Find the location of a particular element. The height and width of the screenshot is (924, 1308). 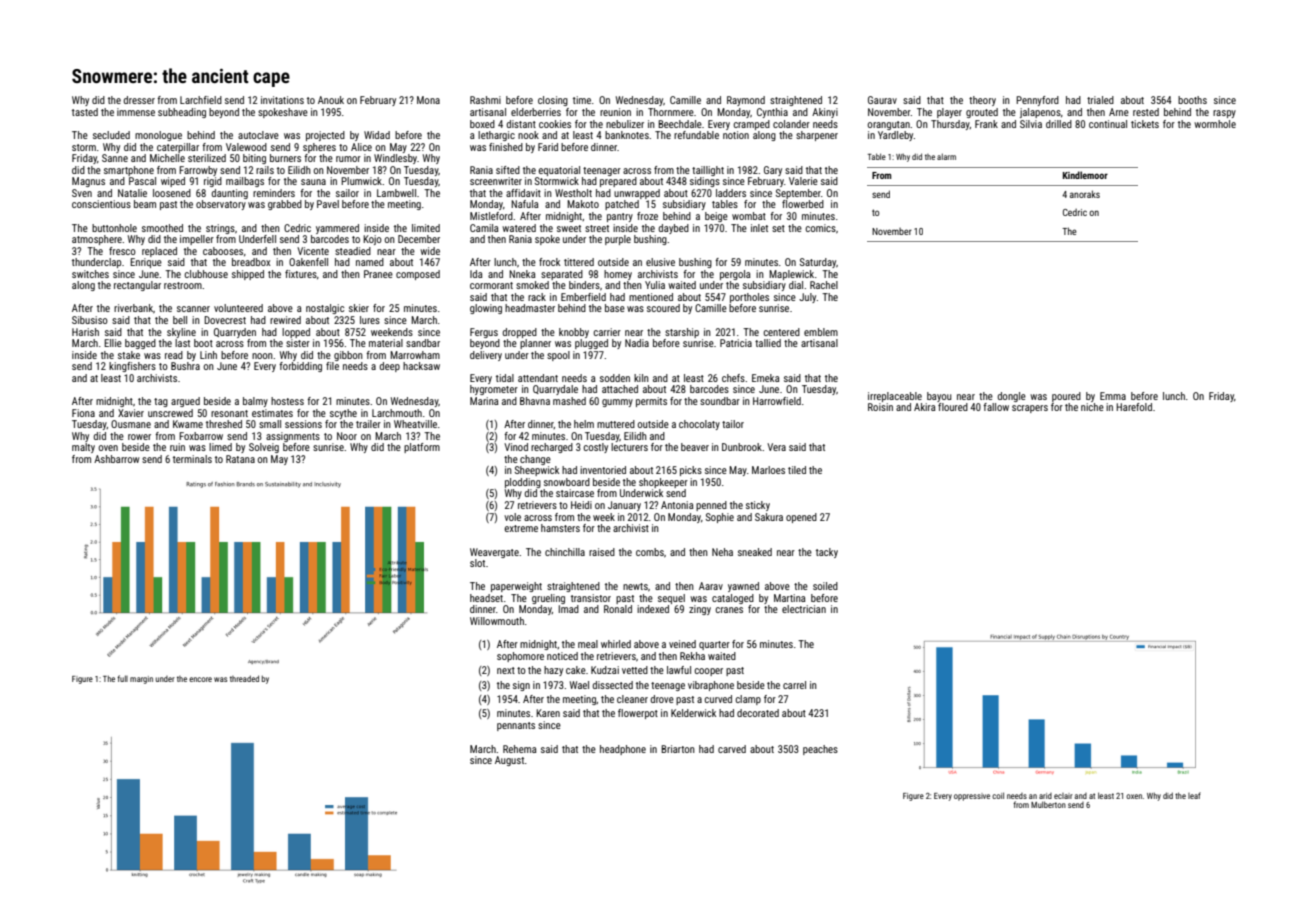

deep is located at coordinates (389, 367).
